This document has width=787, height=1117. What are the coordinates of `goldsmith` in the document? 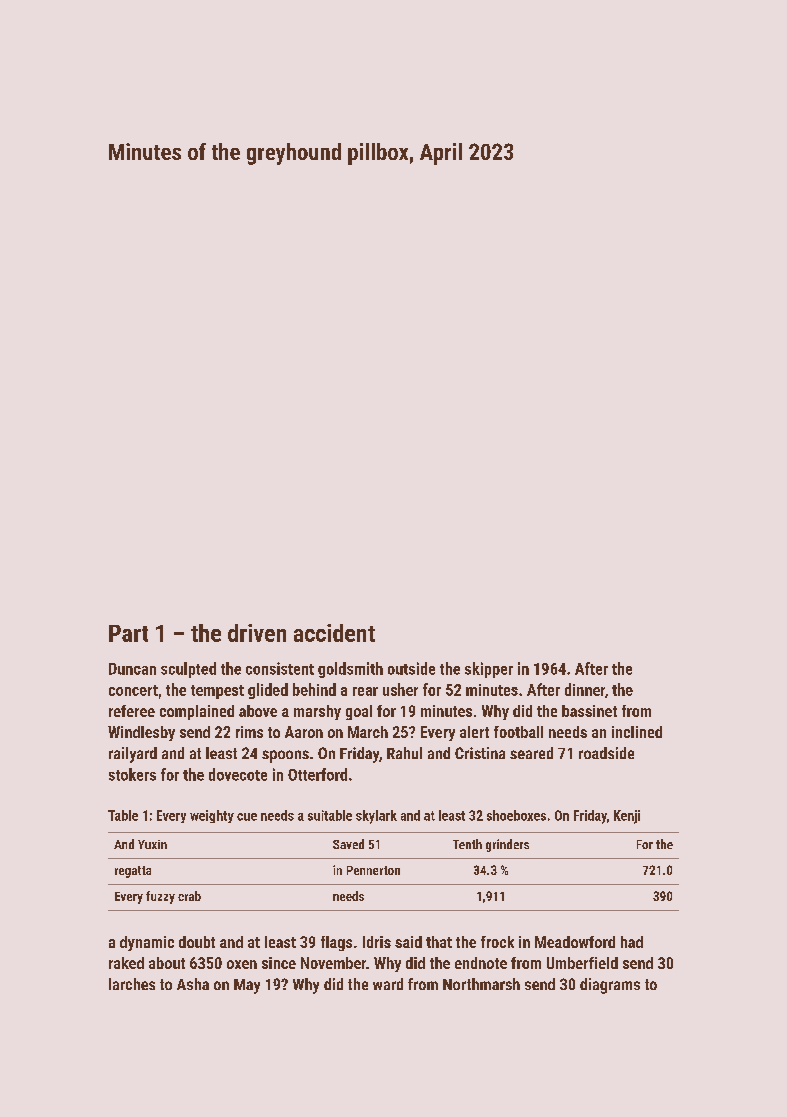 It's located at (350, 670).
